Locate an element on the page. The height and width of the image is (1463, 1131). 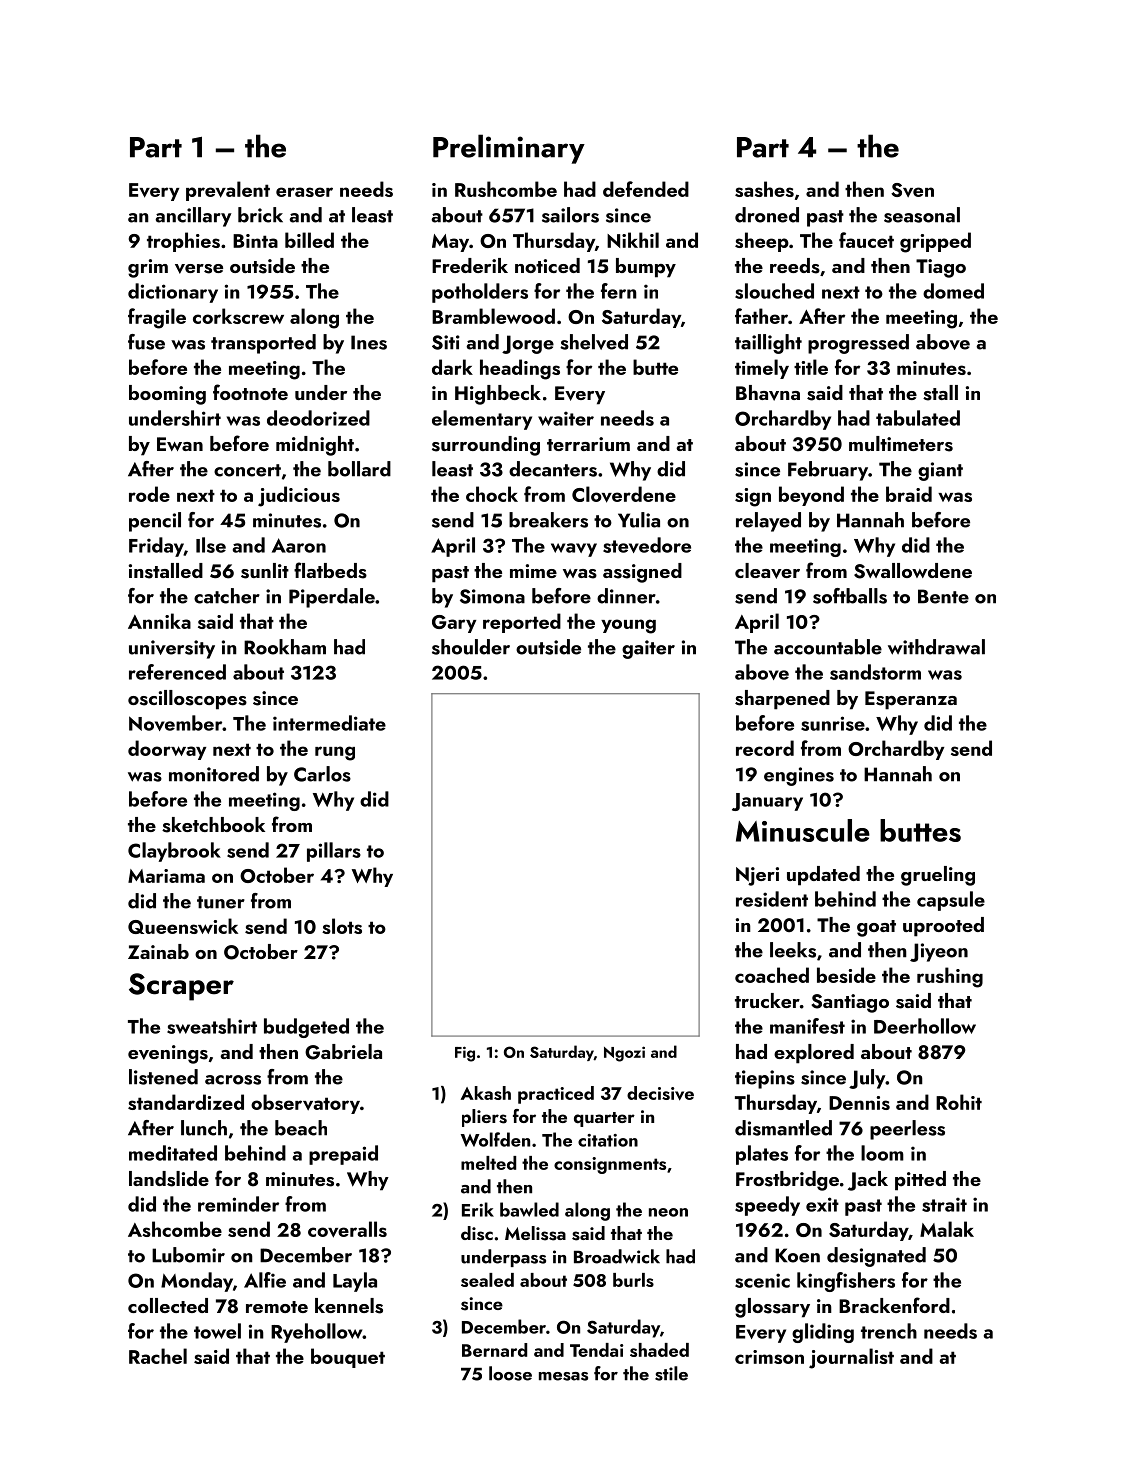
journalist is located at coordinates (851, 1358).
